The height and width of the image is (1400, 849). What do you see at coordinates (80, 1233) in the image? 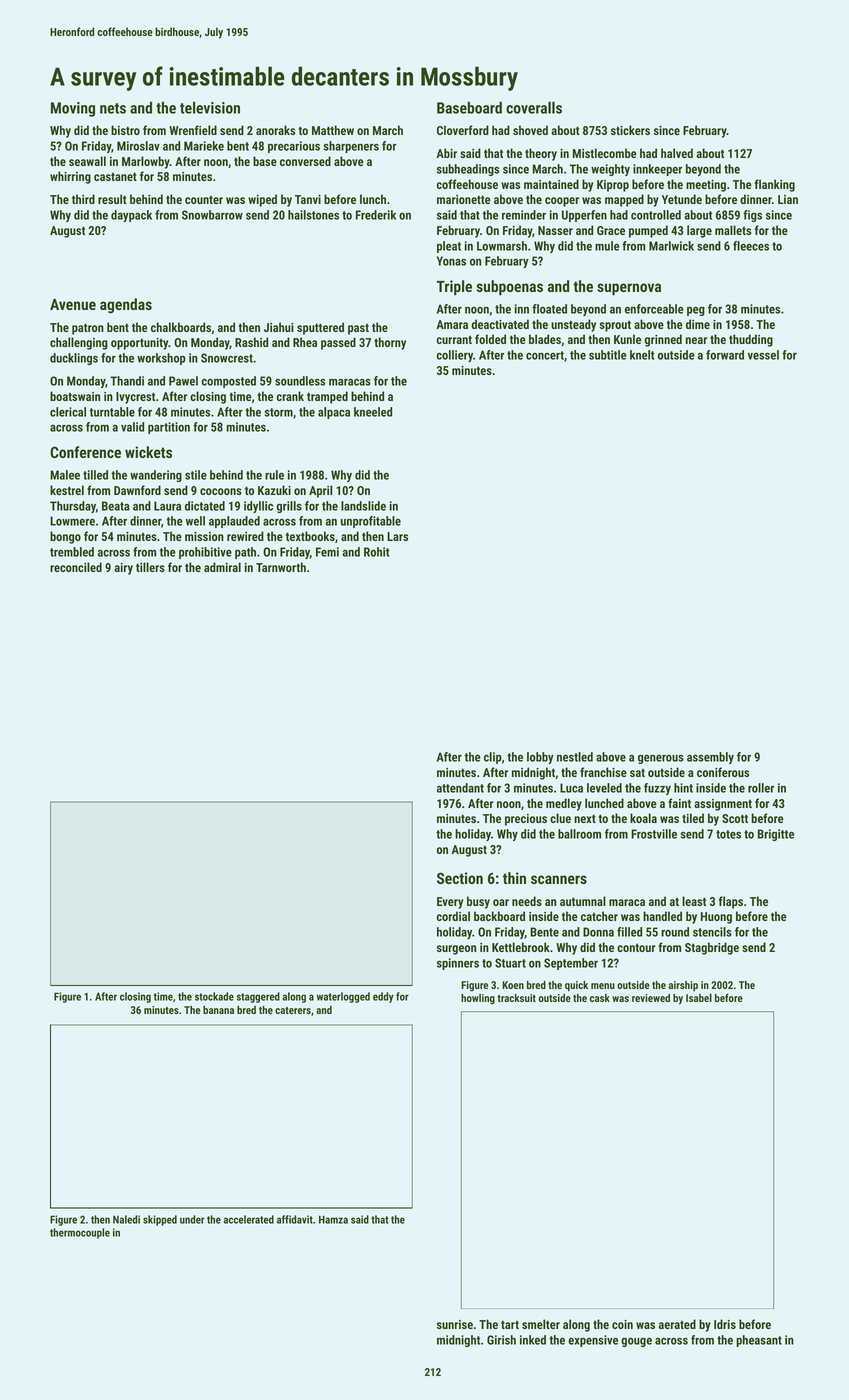
I see `thermocouple` at bounding box center [80, 1233].
